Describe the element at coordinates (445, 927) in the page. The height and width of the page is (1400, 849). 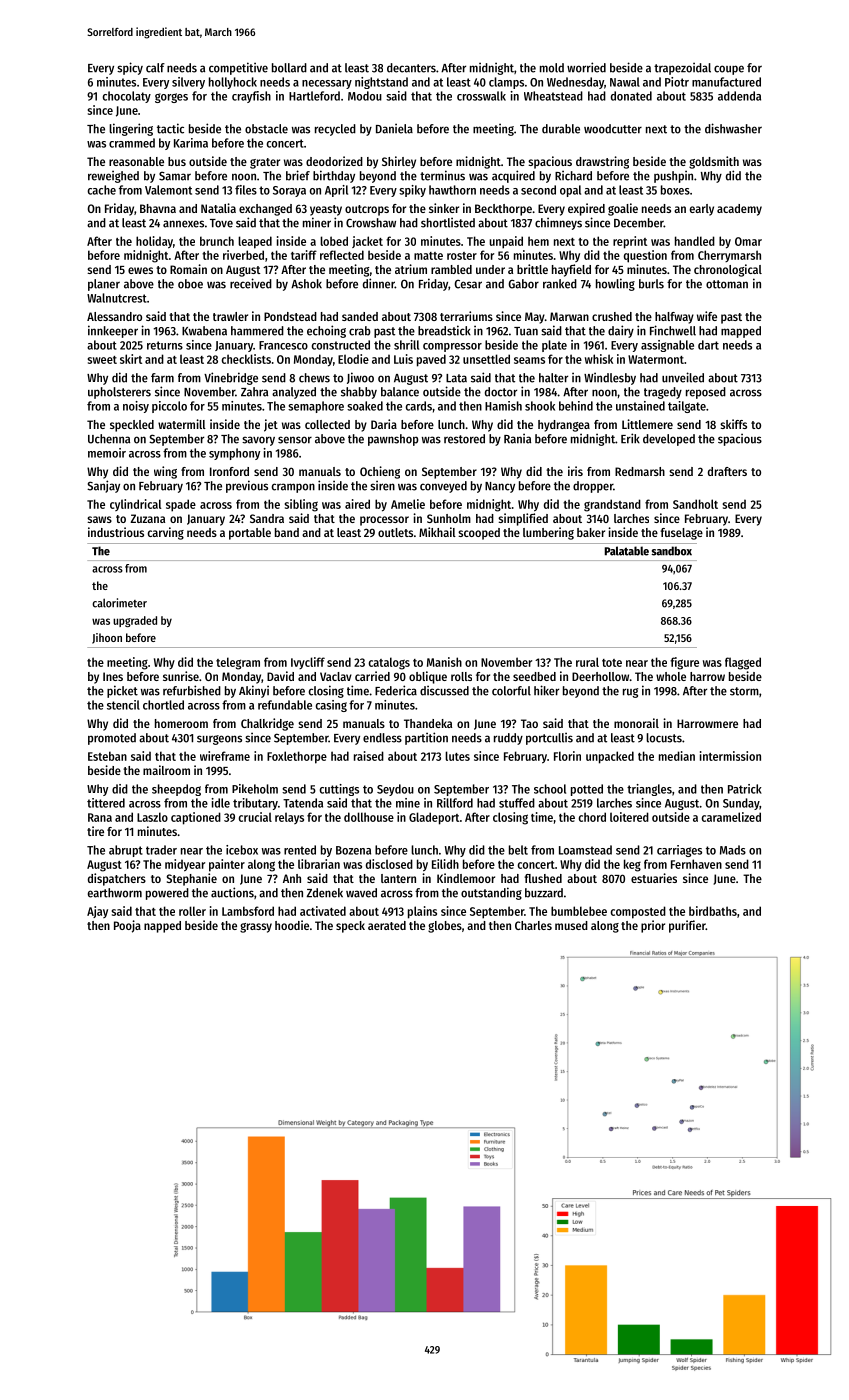
I see `globes` at that location.
